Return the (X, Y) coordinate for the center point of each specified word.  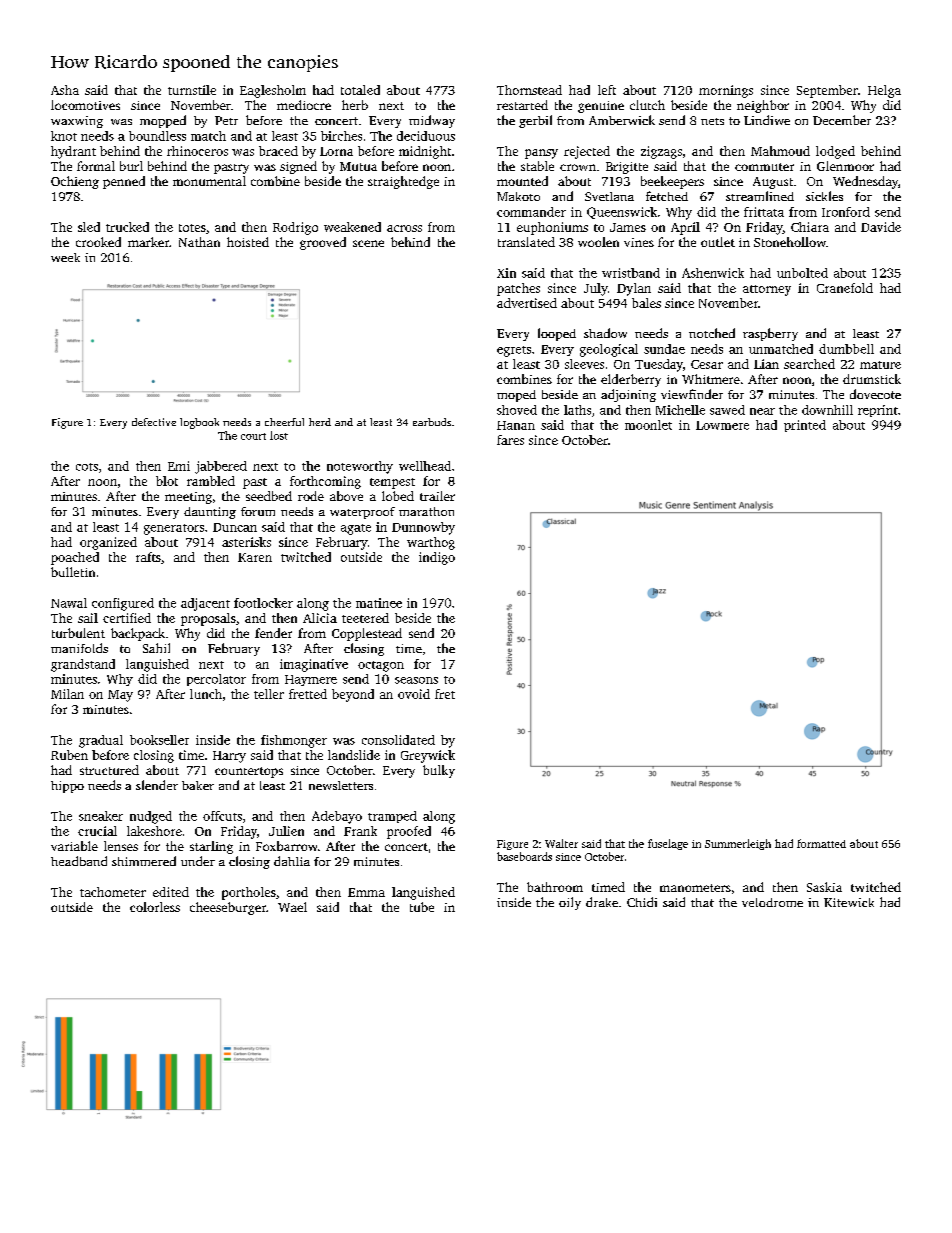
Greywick (428, 756)
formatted (821, 843)
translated (526, 242)
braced (278, 151)
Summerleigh (738, 844)
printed (805, 426)
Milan (67, 694)
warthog (431, 543)
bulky (439, 771)
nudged (151, 817)
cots (87, 467)
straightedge (403, 182)
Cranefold (845, 288)
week (65, 257)
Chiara (810, 227)
